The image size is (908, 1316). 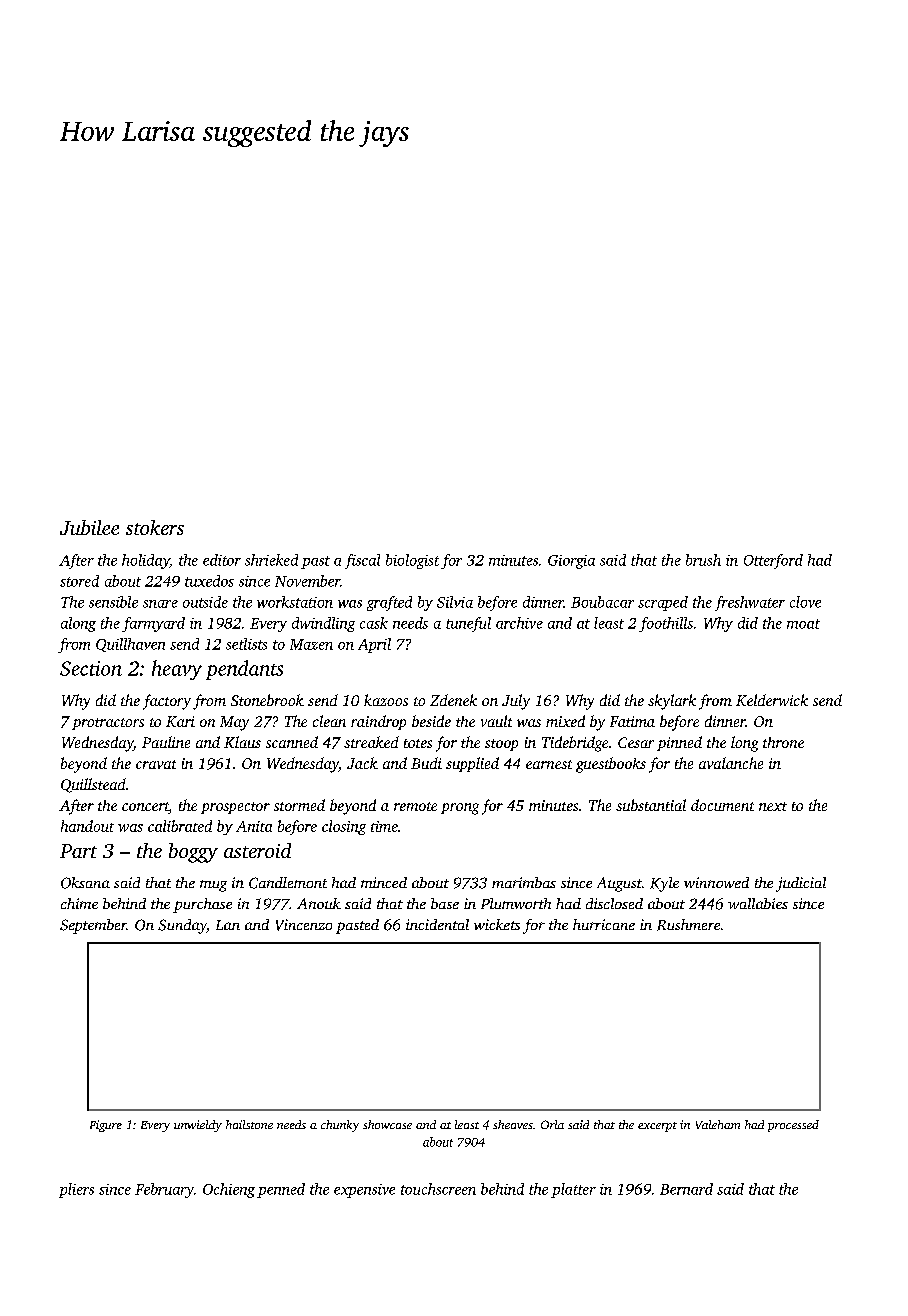 I want to click on skylark, so click(x=672, y=702).
